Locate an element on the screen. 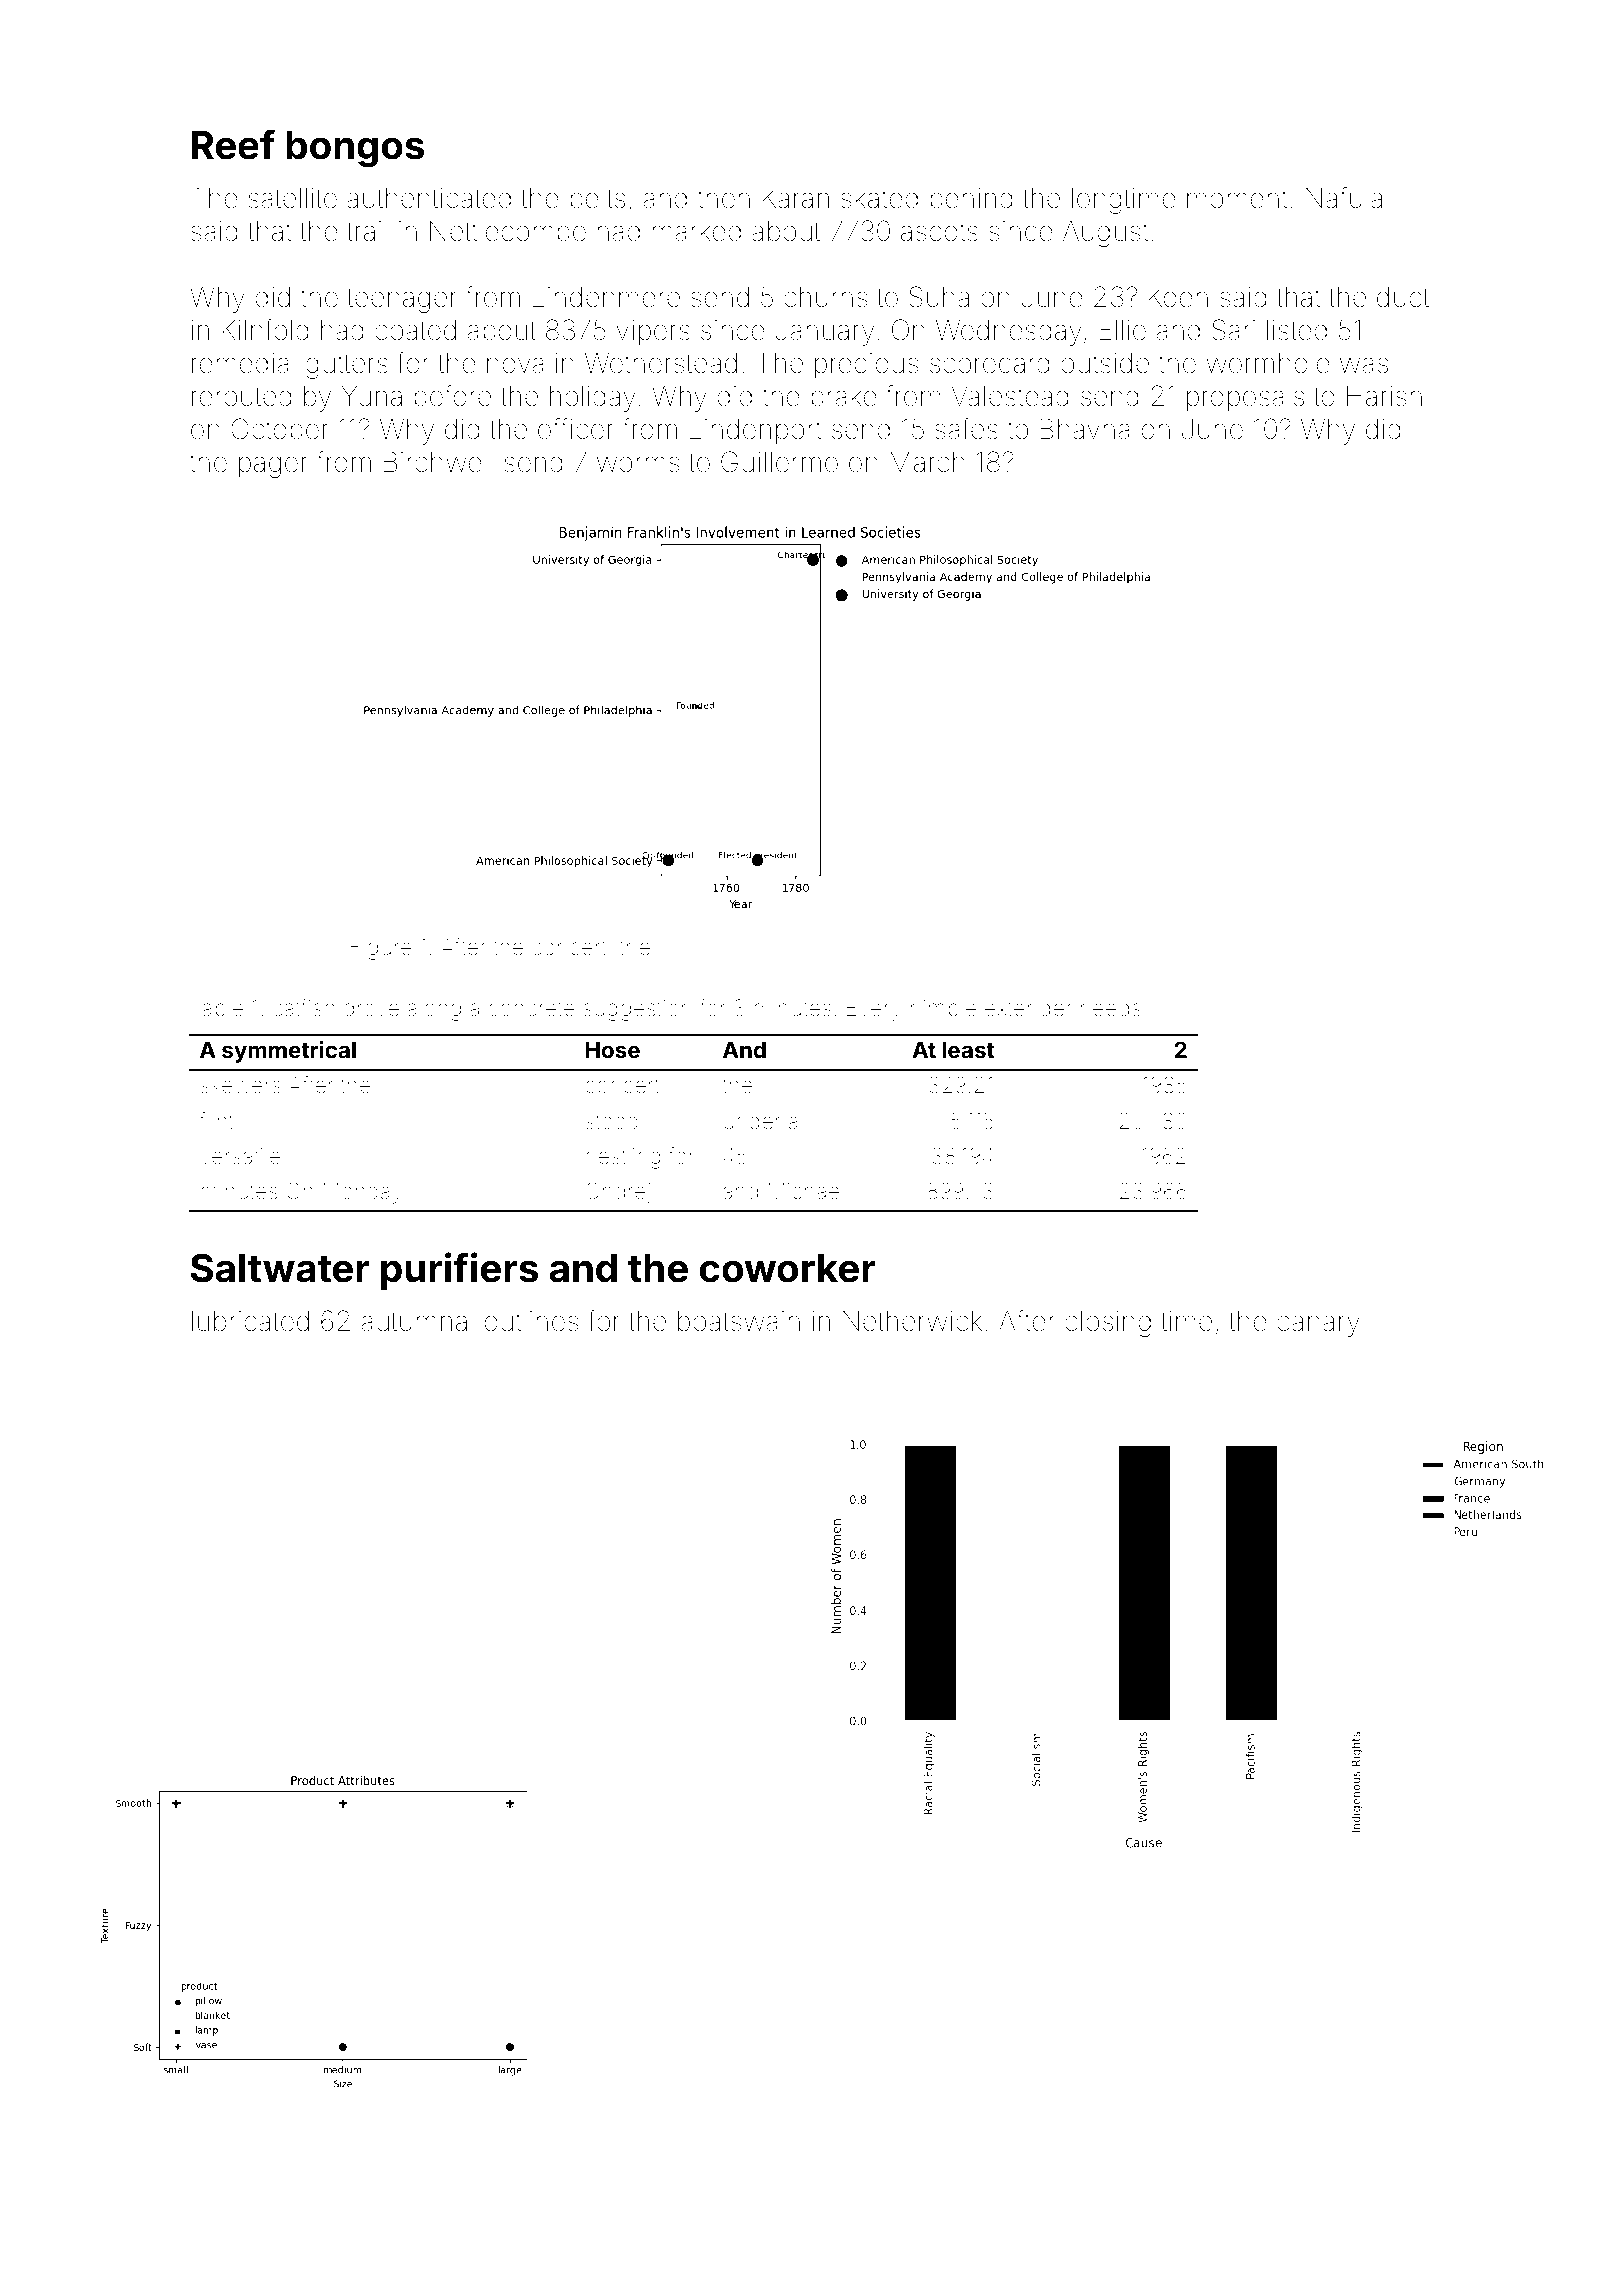 The width and height of the screenshot is (1620, 2292). least is located at coordinates (968, 1049).
